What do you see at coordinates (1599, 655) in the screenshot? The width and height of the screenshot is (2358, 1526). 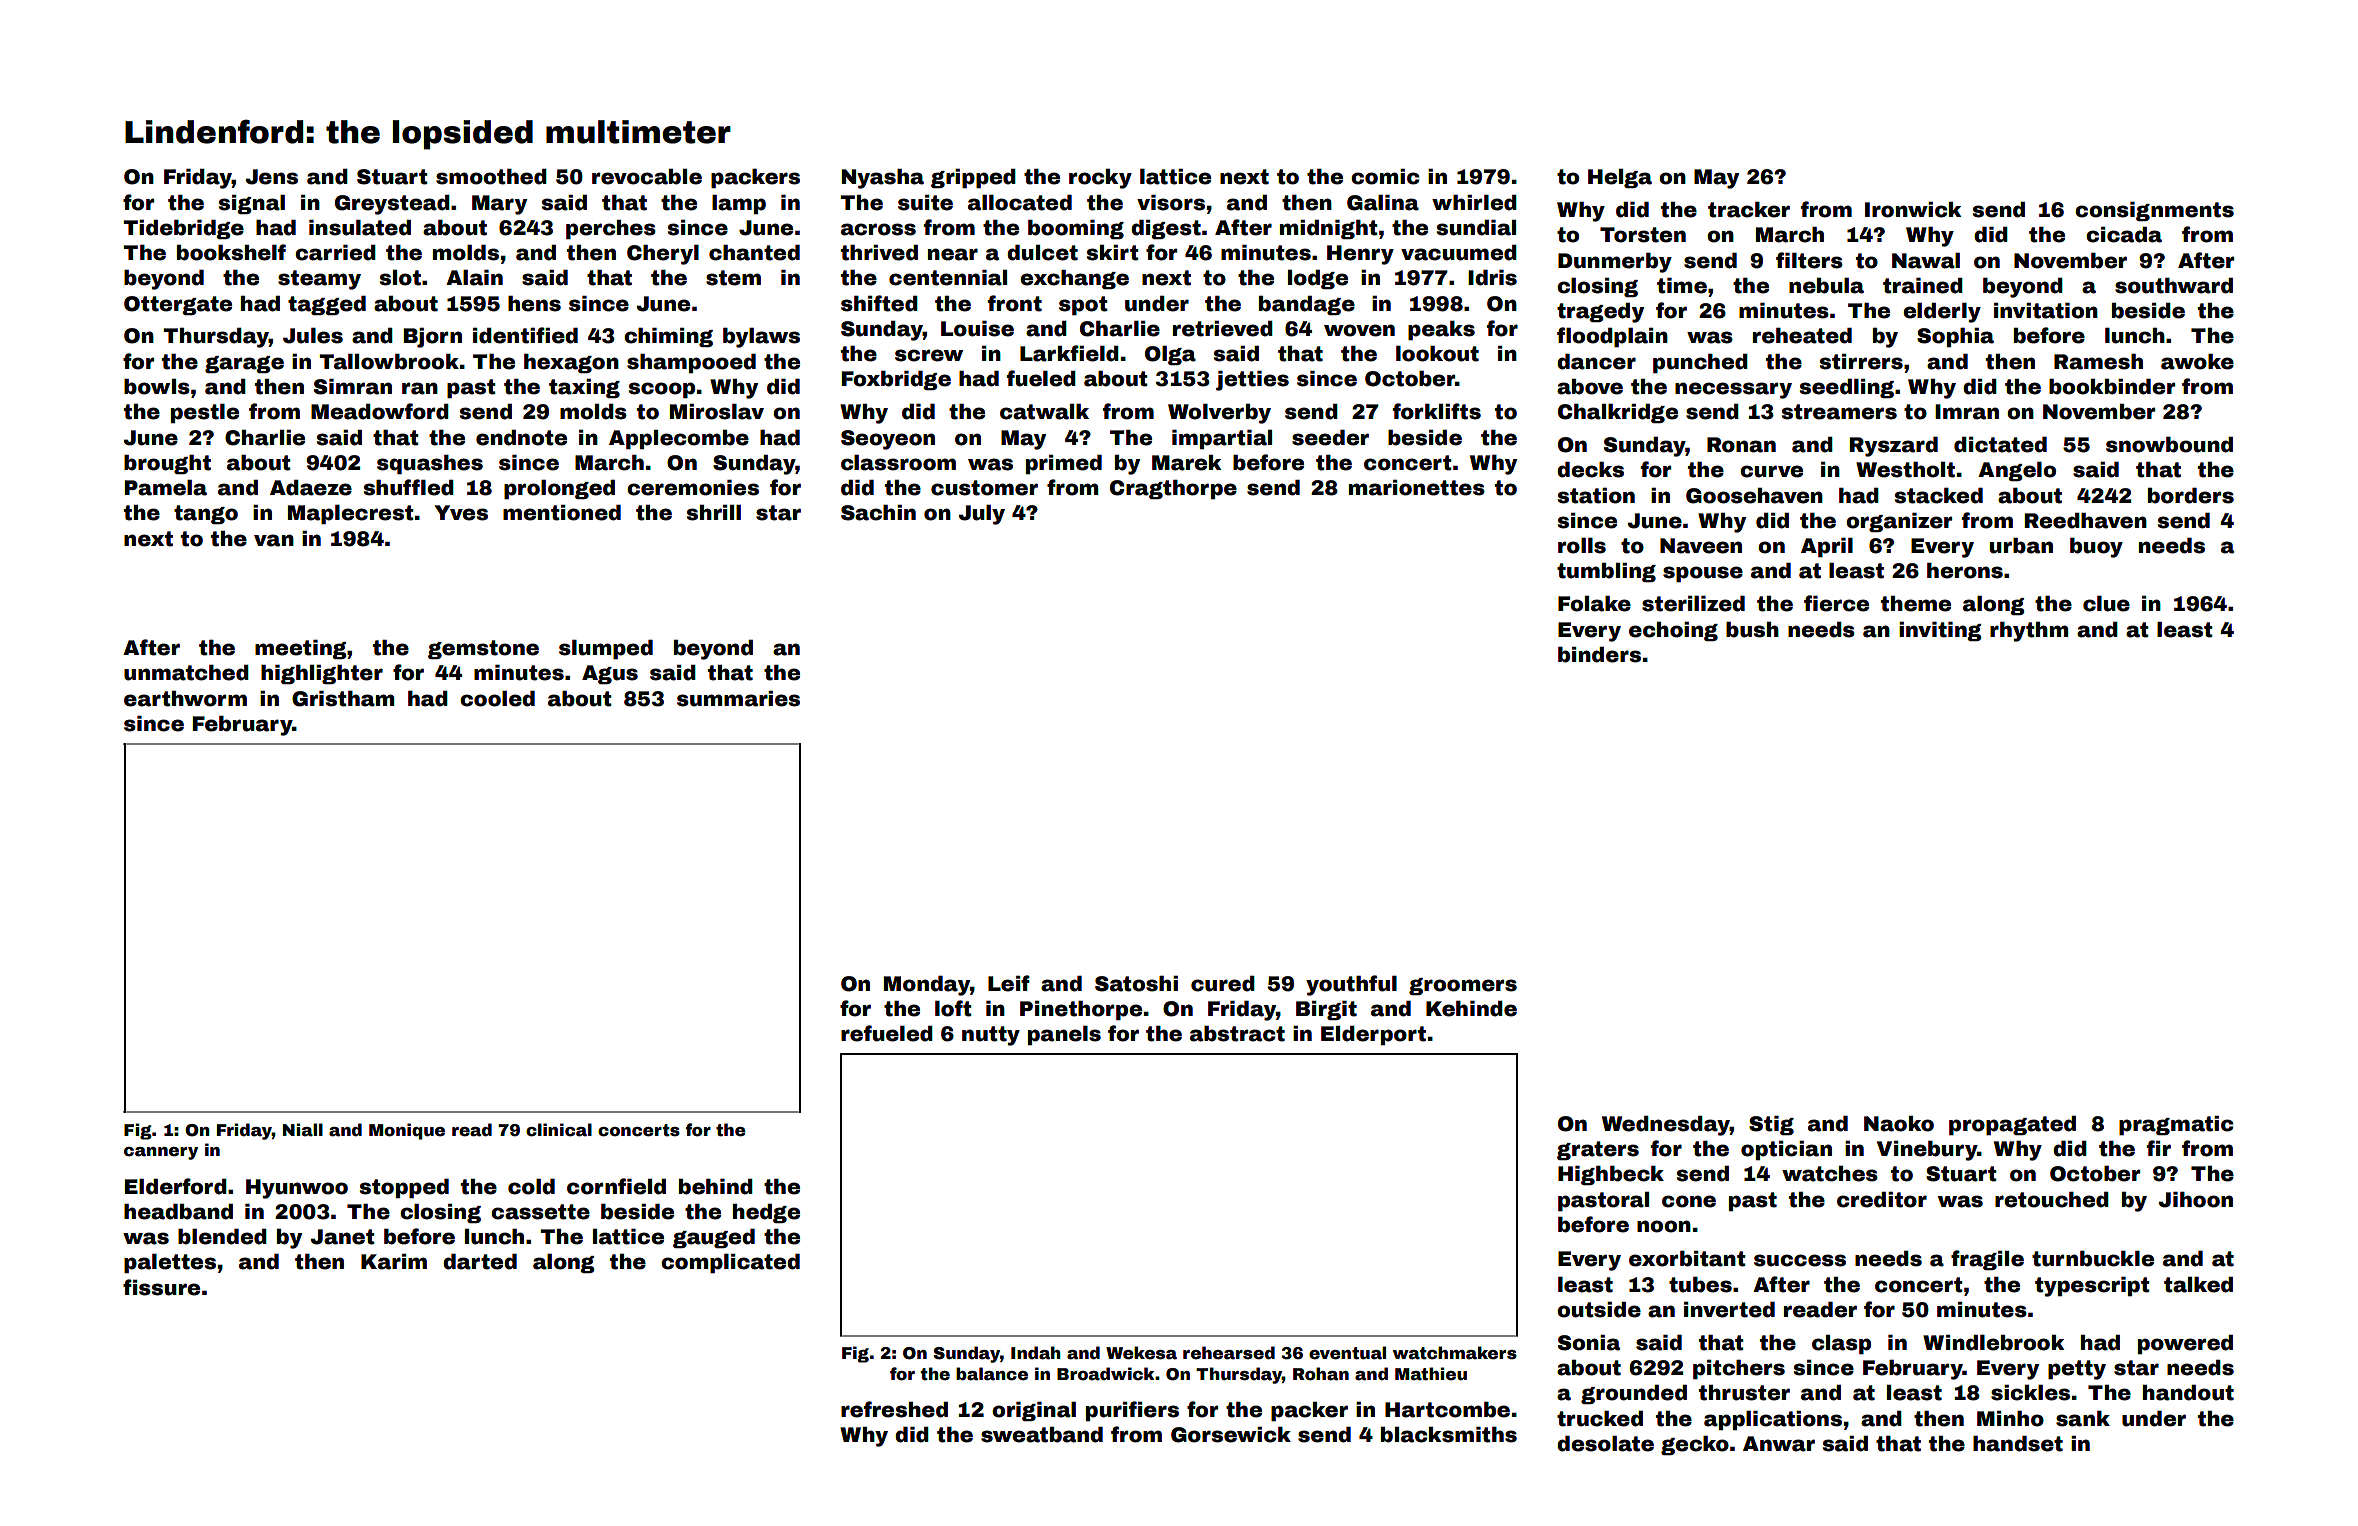 I see `binders` at bounding box center [1599, 655].
